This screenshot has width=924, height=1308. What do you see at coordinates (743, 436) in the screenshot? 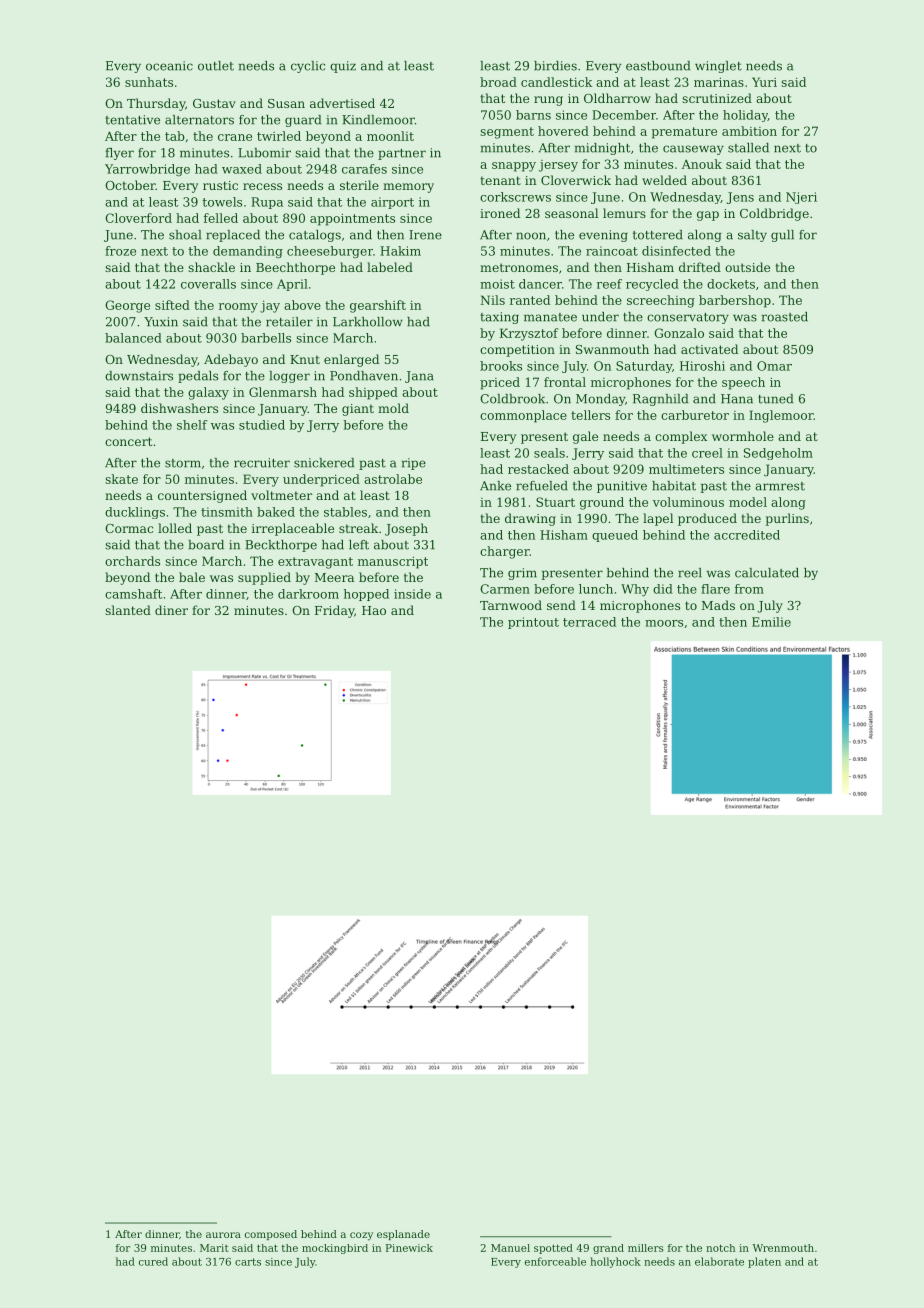
I see `wormhole` at bounding box center [743, 436].
